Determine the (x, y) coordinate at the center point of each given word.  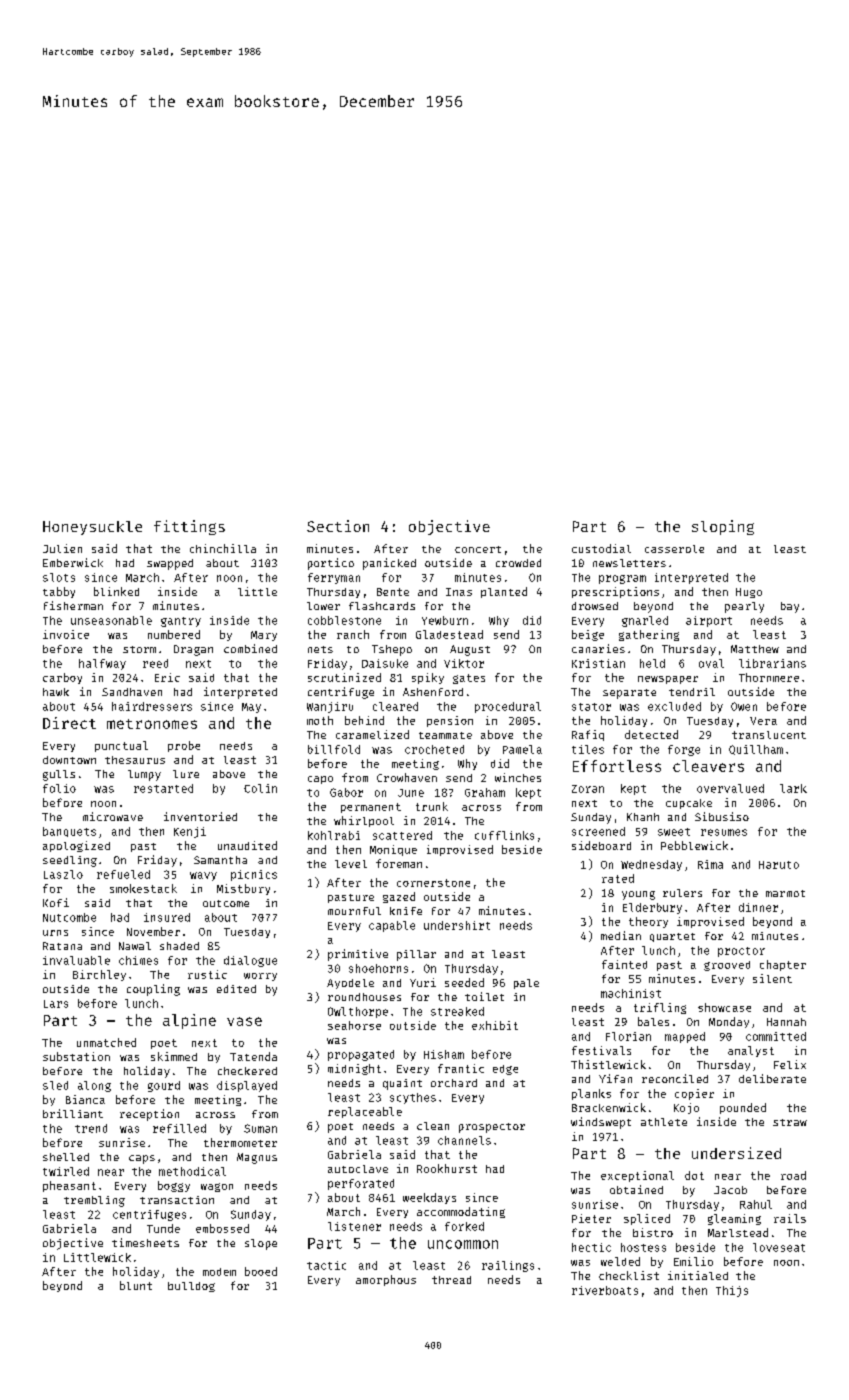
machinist (631, 993)
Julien (62, 548)
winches (518, 777)
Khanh (643, 817)
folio (59, 788)
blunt (136, 1285)
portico (331, 564)
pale (526, 984)
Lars (56, 1004)
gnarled (645, 621)
